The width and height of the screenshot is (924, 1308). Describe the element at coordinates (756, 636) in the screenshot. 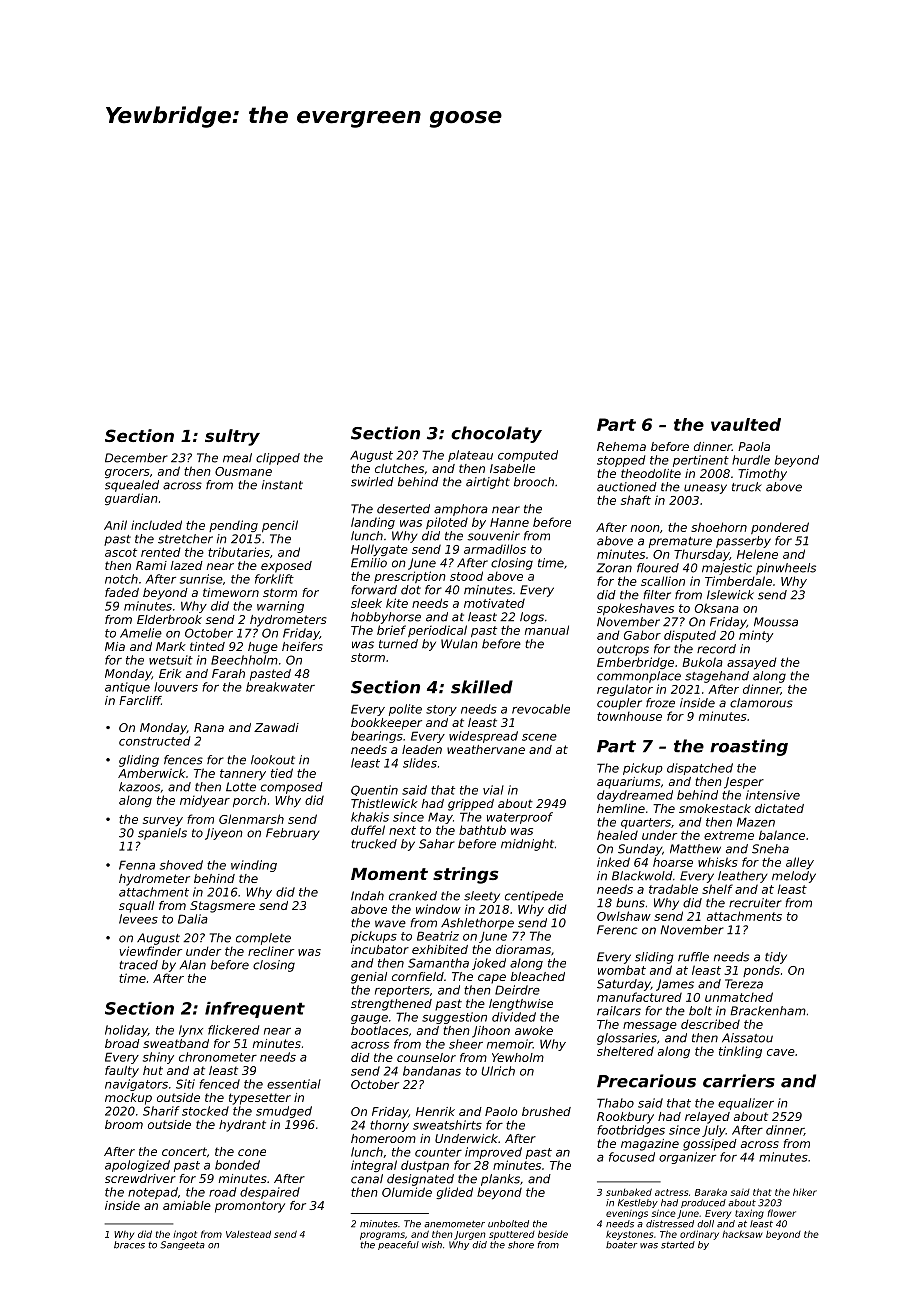

I see `minty` at that location.
